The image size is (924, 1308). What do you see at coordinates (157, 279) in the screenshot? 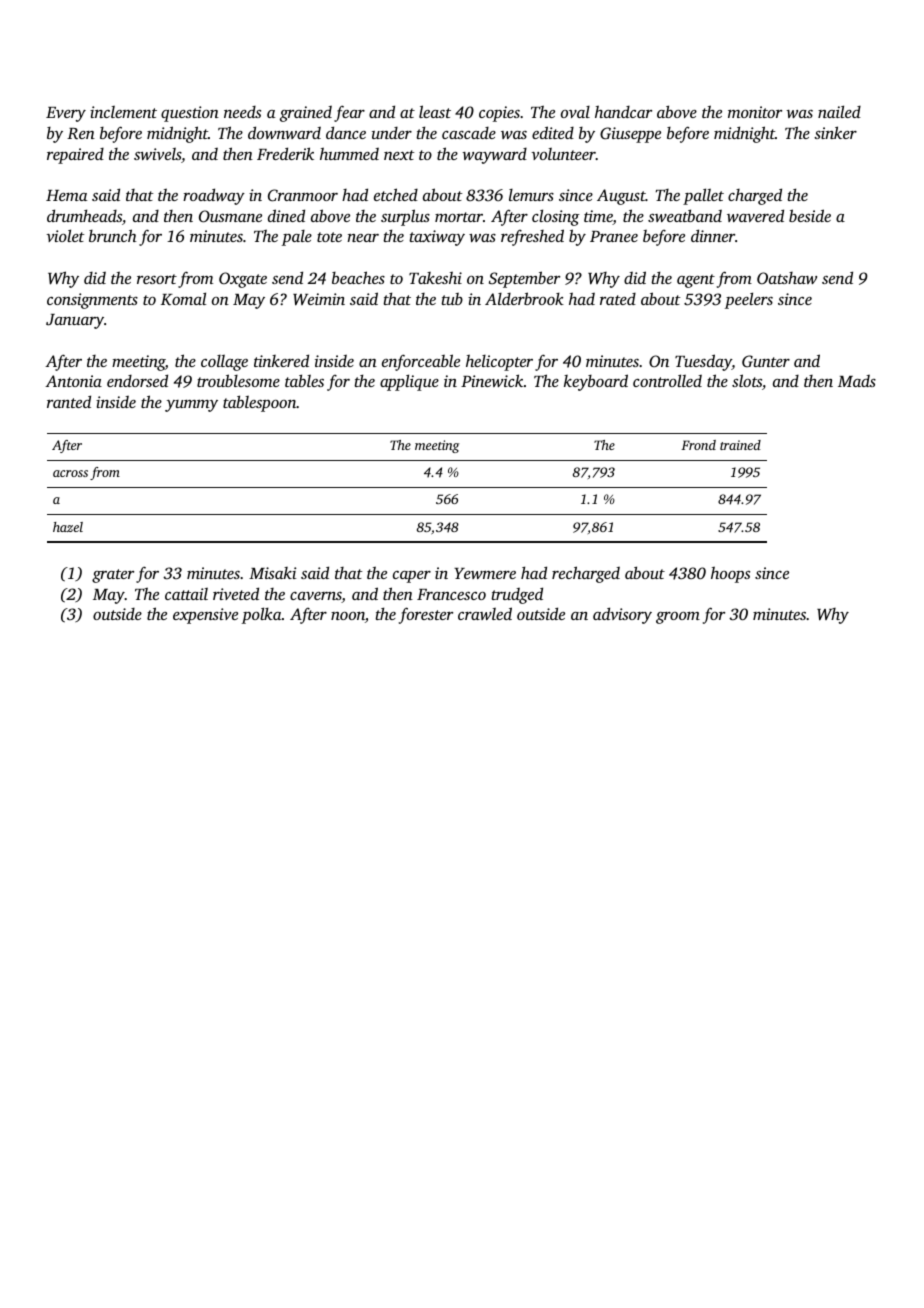
I see `resort` at bounding box center [157, 279].
